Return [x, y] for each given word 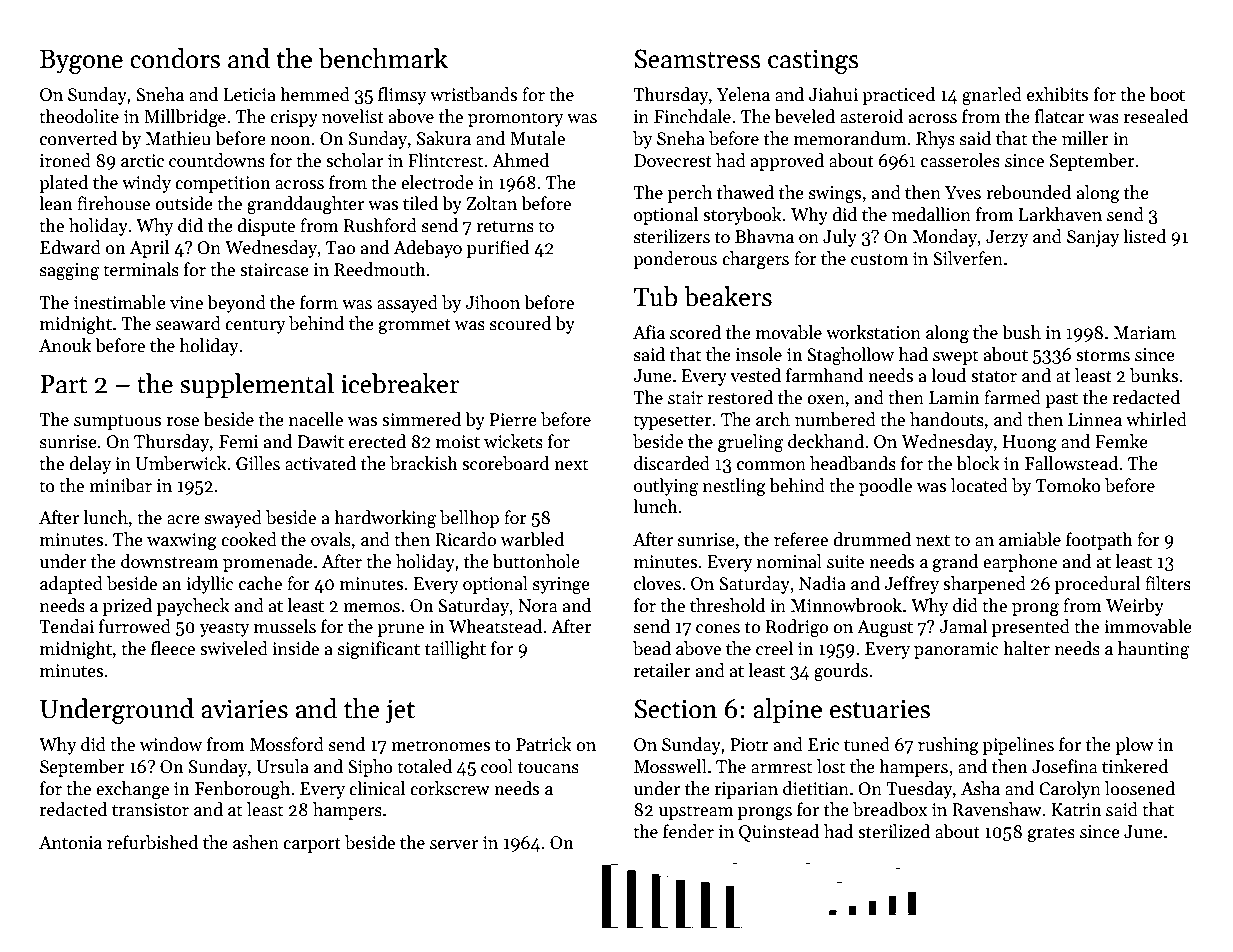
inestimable [120, 302]
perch [690, 194]
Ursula [283, 766]
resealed [1156, 116]
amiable [1030, 539]
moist [458, 442]
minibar [120, 485]
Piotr [749, 745]
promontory [516, 119]
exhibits [1057, 94]
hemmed [315, 94]
